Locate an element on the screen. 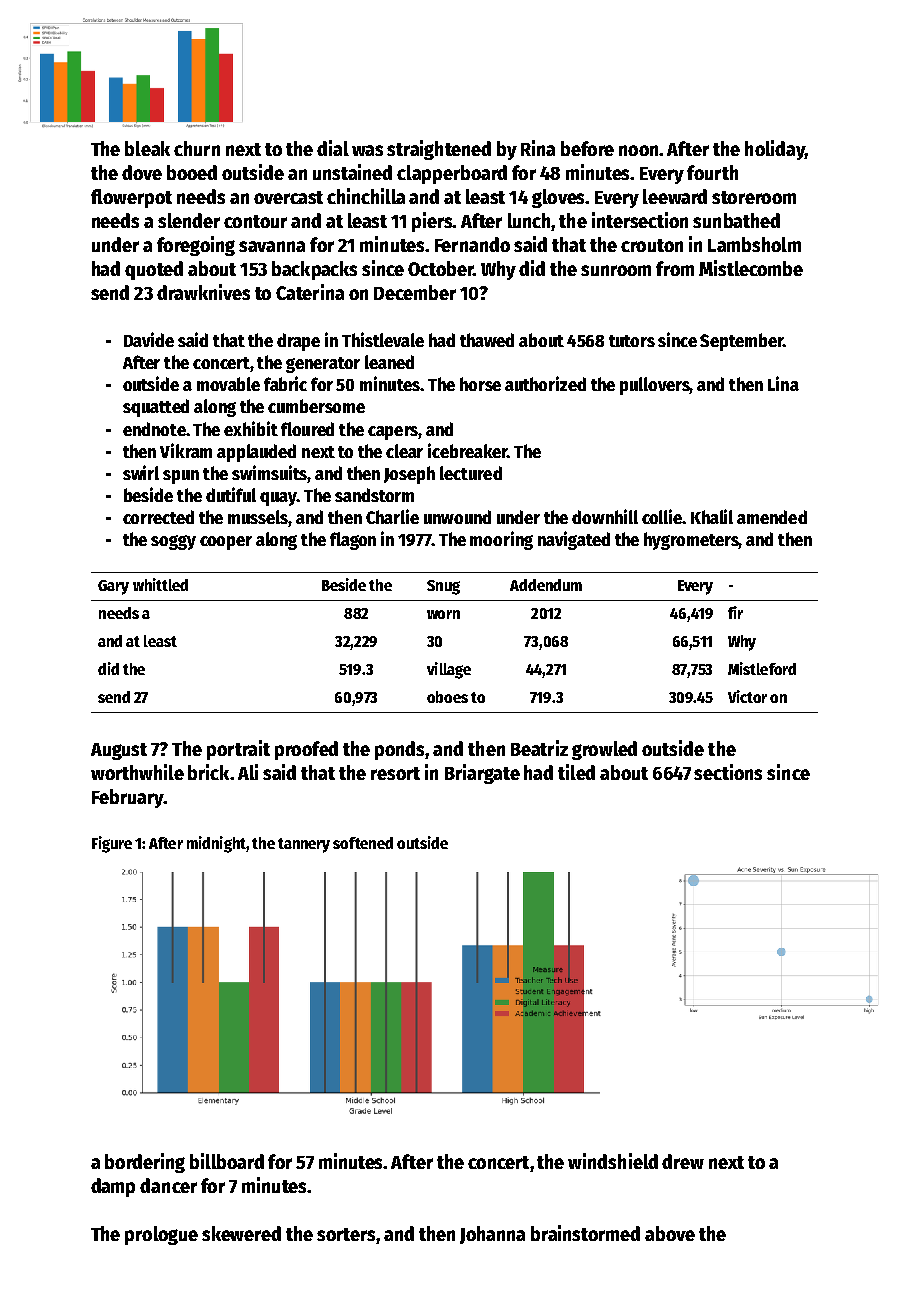 This screenshot has height=1316, width=908. worn is located at coordinates (443, 614).
